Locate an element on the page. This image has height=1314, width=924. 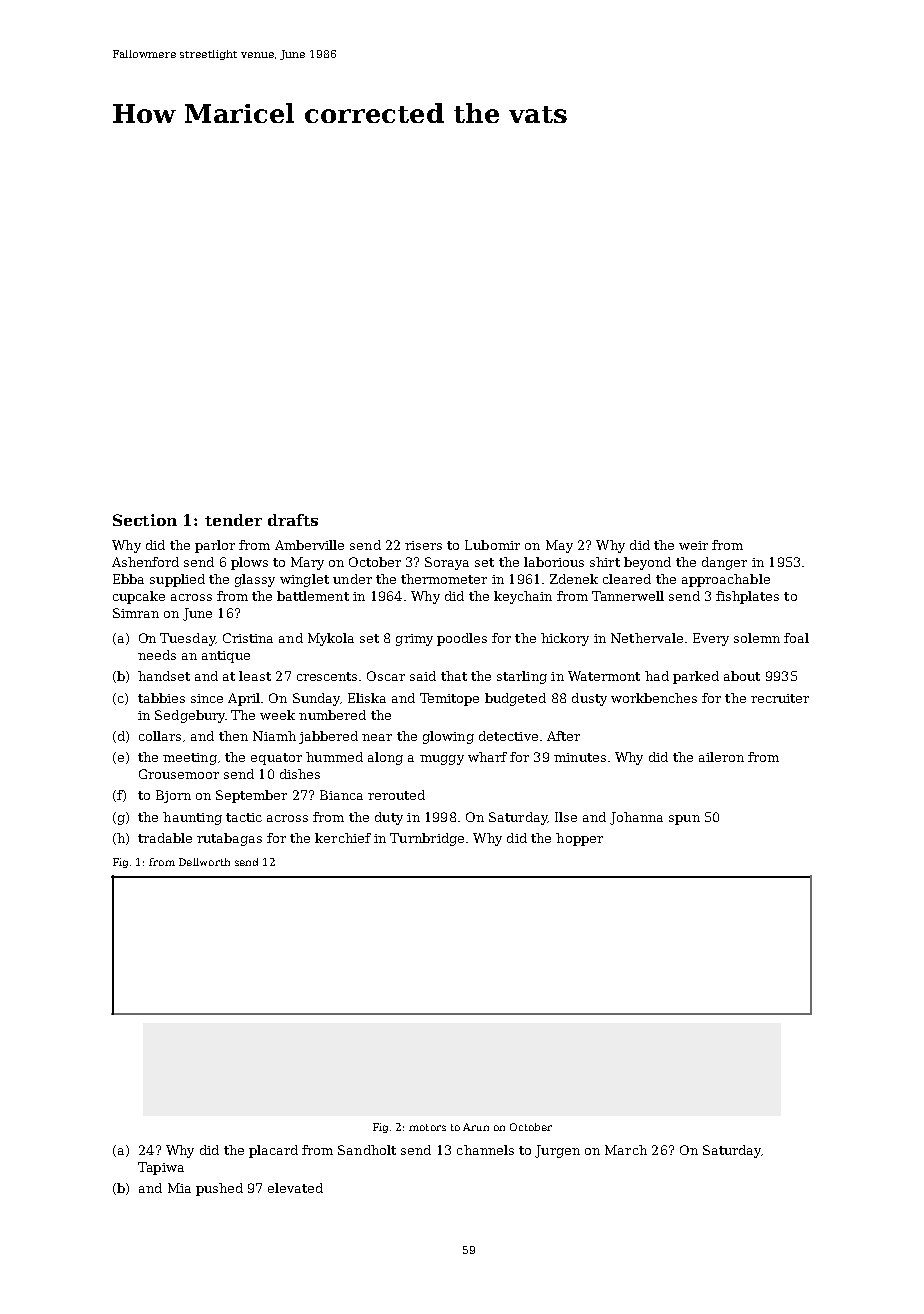
Dellworth is located at coordinates (204, 862).
